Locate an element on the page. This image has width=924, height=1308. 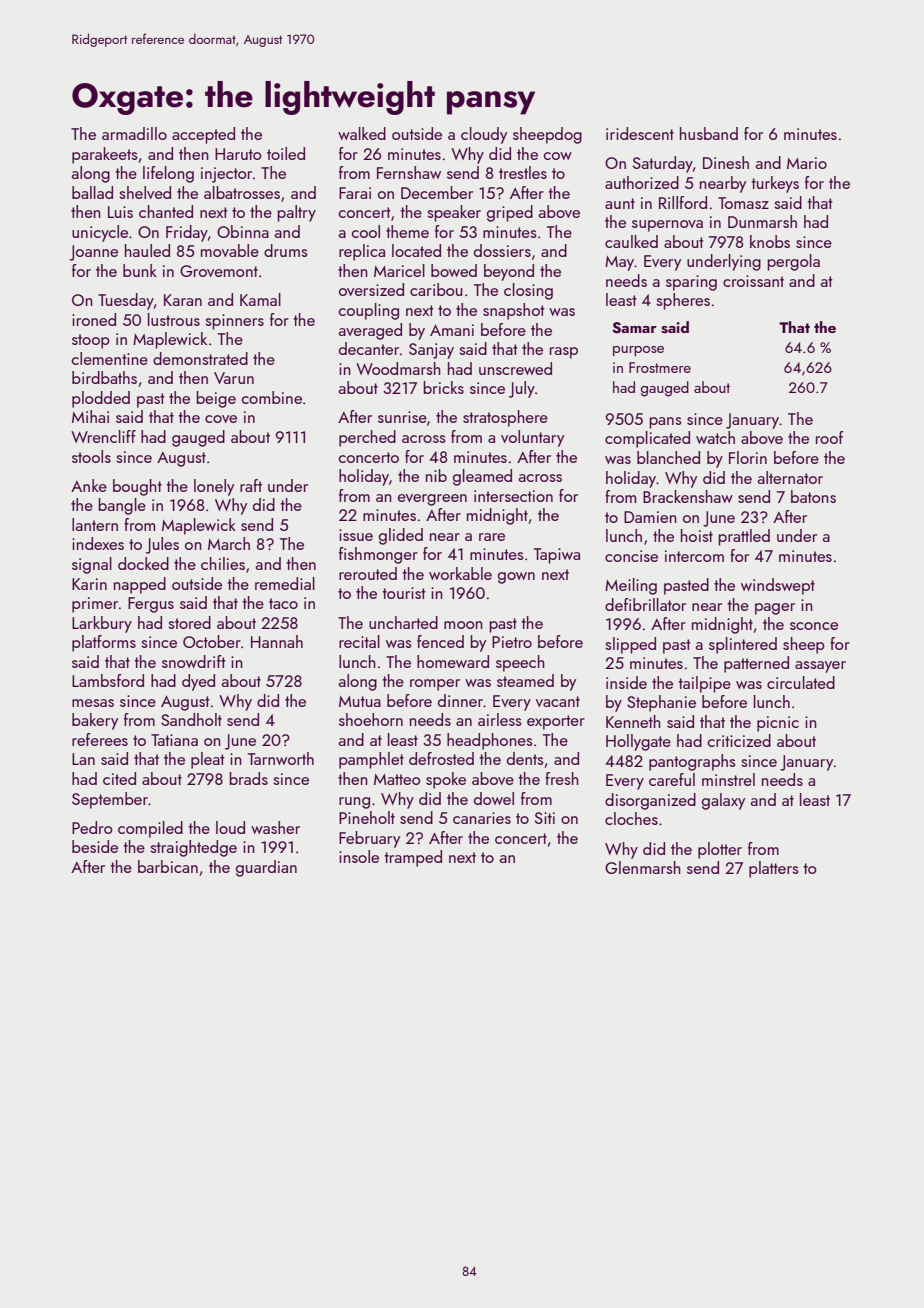
walked is located at coordinates (362, 133).
